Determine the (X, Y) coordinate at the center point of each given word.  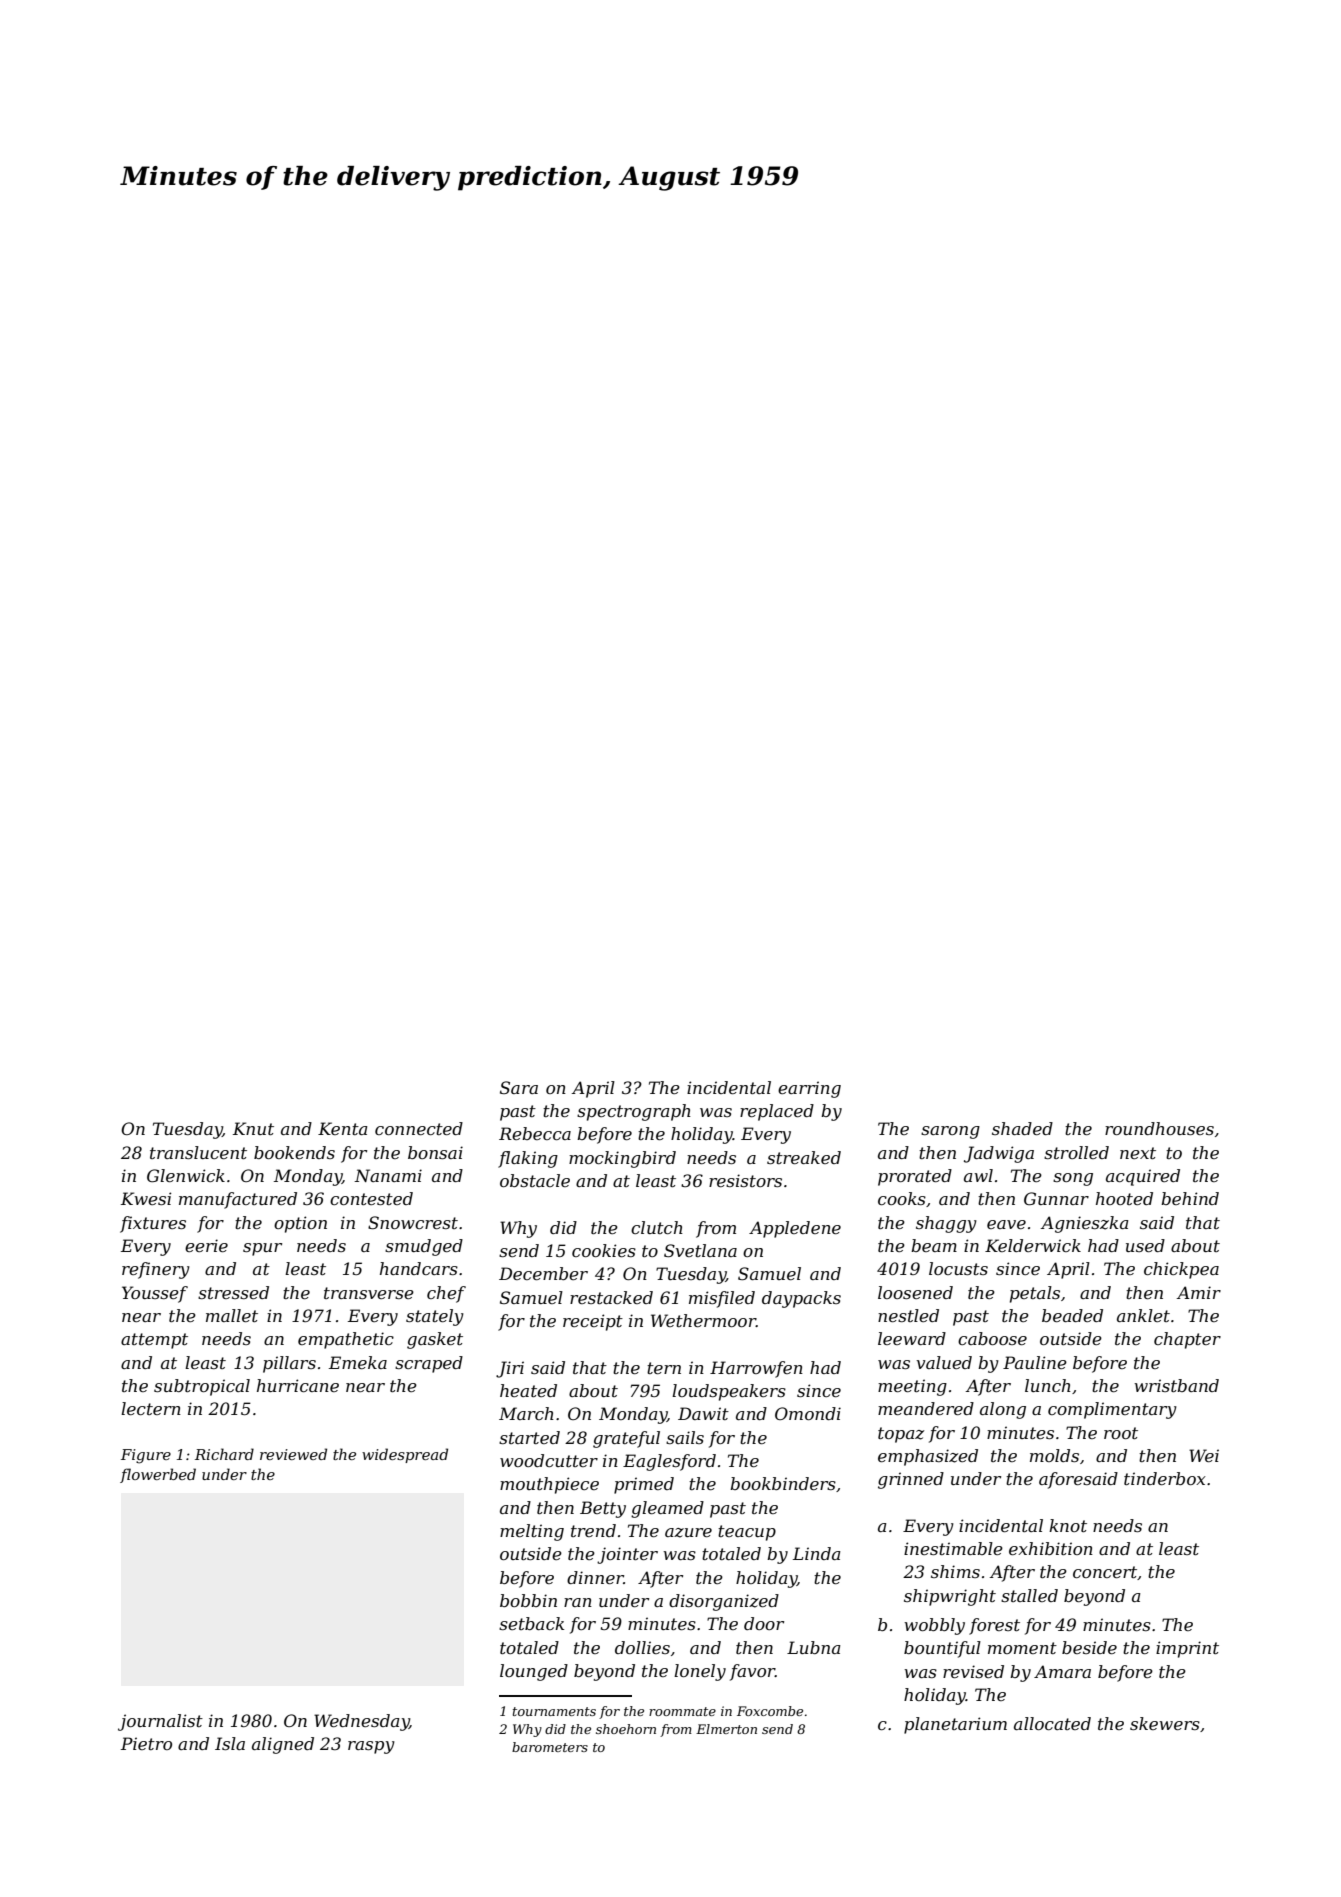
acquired (1143, 1177)
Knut (253, 1128)
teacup (747, 1533)
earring (809, 1089)
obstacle (535, 1180)
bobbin (528, 1600)
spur (262, 1249)
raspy (371, 1747)
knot (1068, 1525)
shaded (1022, 1128)
